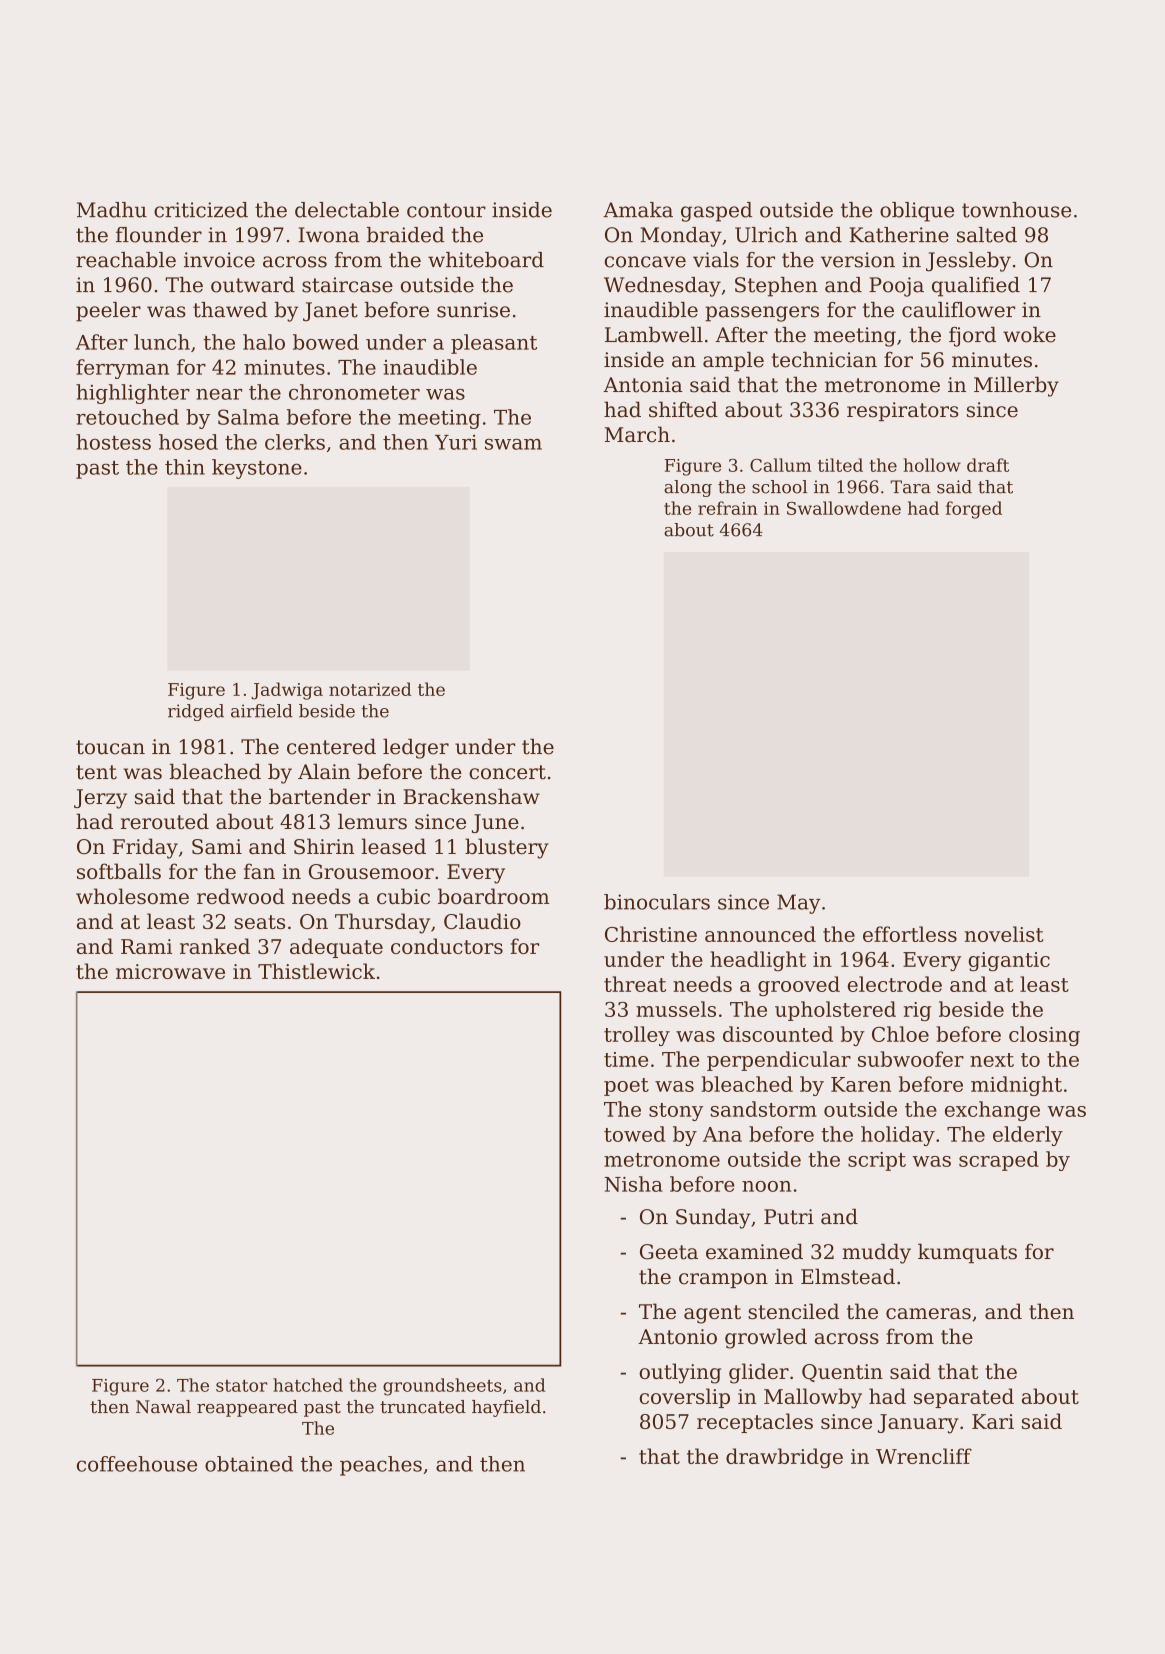 The image size is (1165, 1654). What do you see at coordinates (799, 904) in the screenshot?
I see `May` at bounding box center [799, 904].
